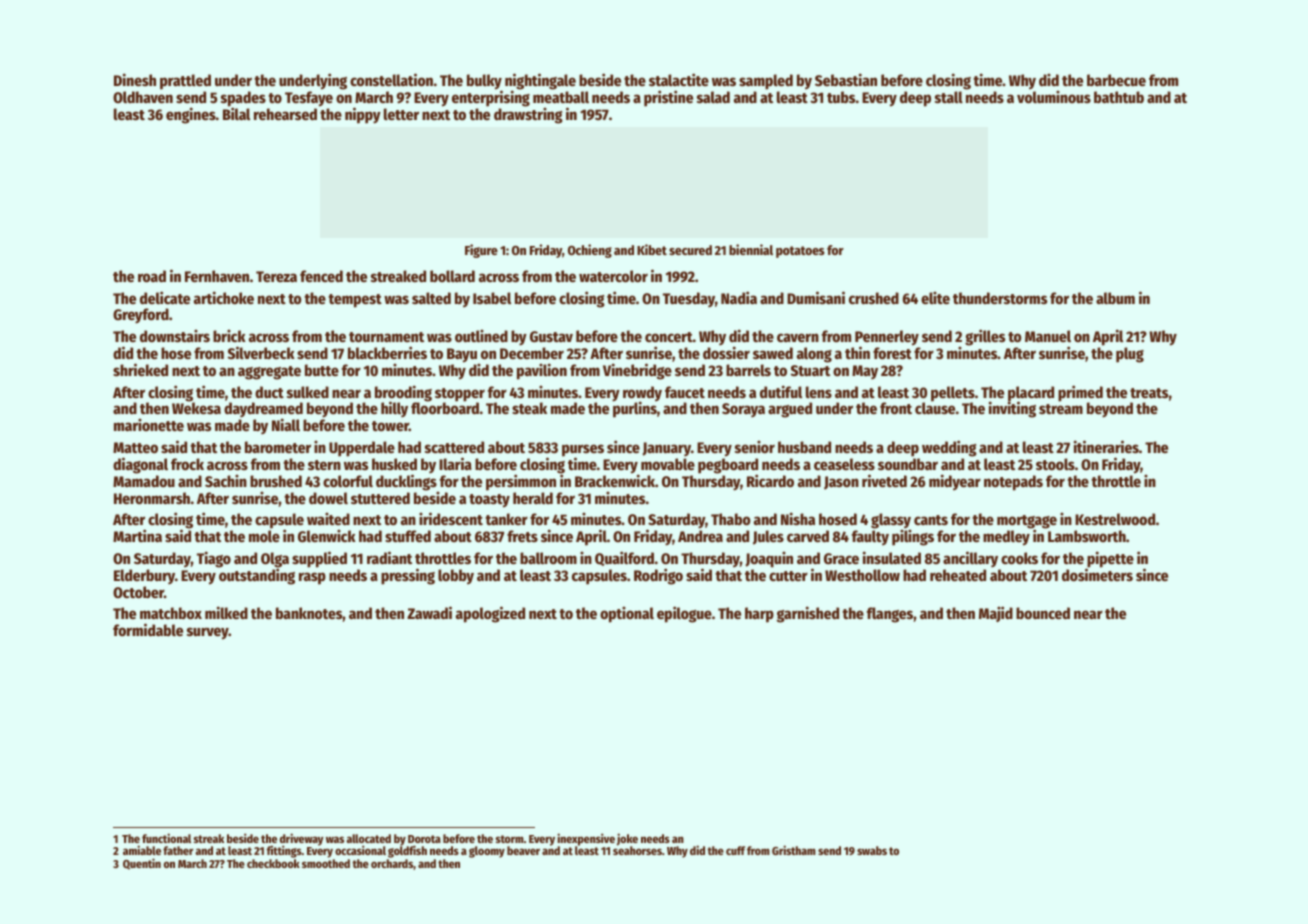 This screenshot has width=1308, height=924. Describe the element at coordinates (949, 97) in the screenshot. I see `stall` at that location.
